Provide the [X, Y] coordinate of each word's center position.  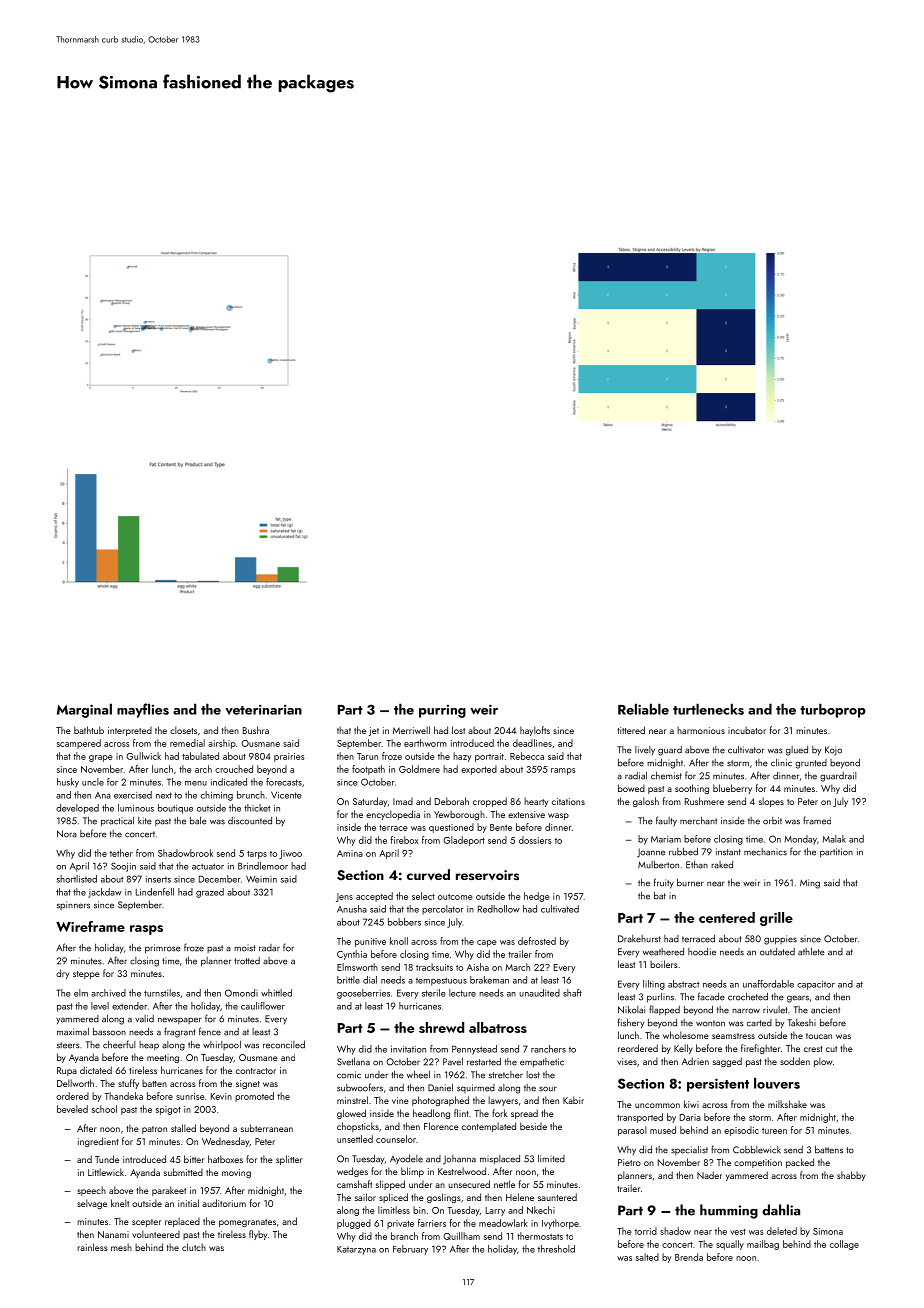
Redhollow [499, 909]
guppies [780, 940]
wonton [710, 1023]
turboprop [833, 710]
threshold [556, 1249]
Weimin [261, 879]
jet [374, 731]
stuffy [128, 1084]
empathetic [542, 1063]
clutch [194, 1247]
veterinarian [263, 709]
